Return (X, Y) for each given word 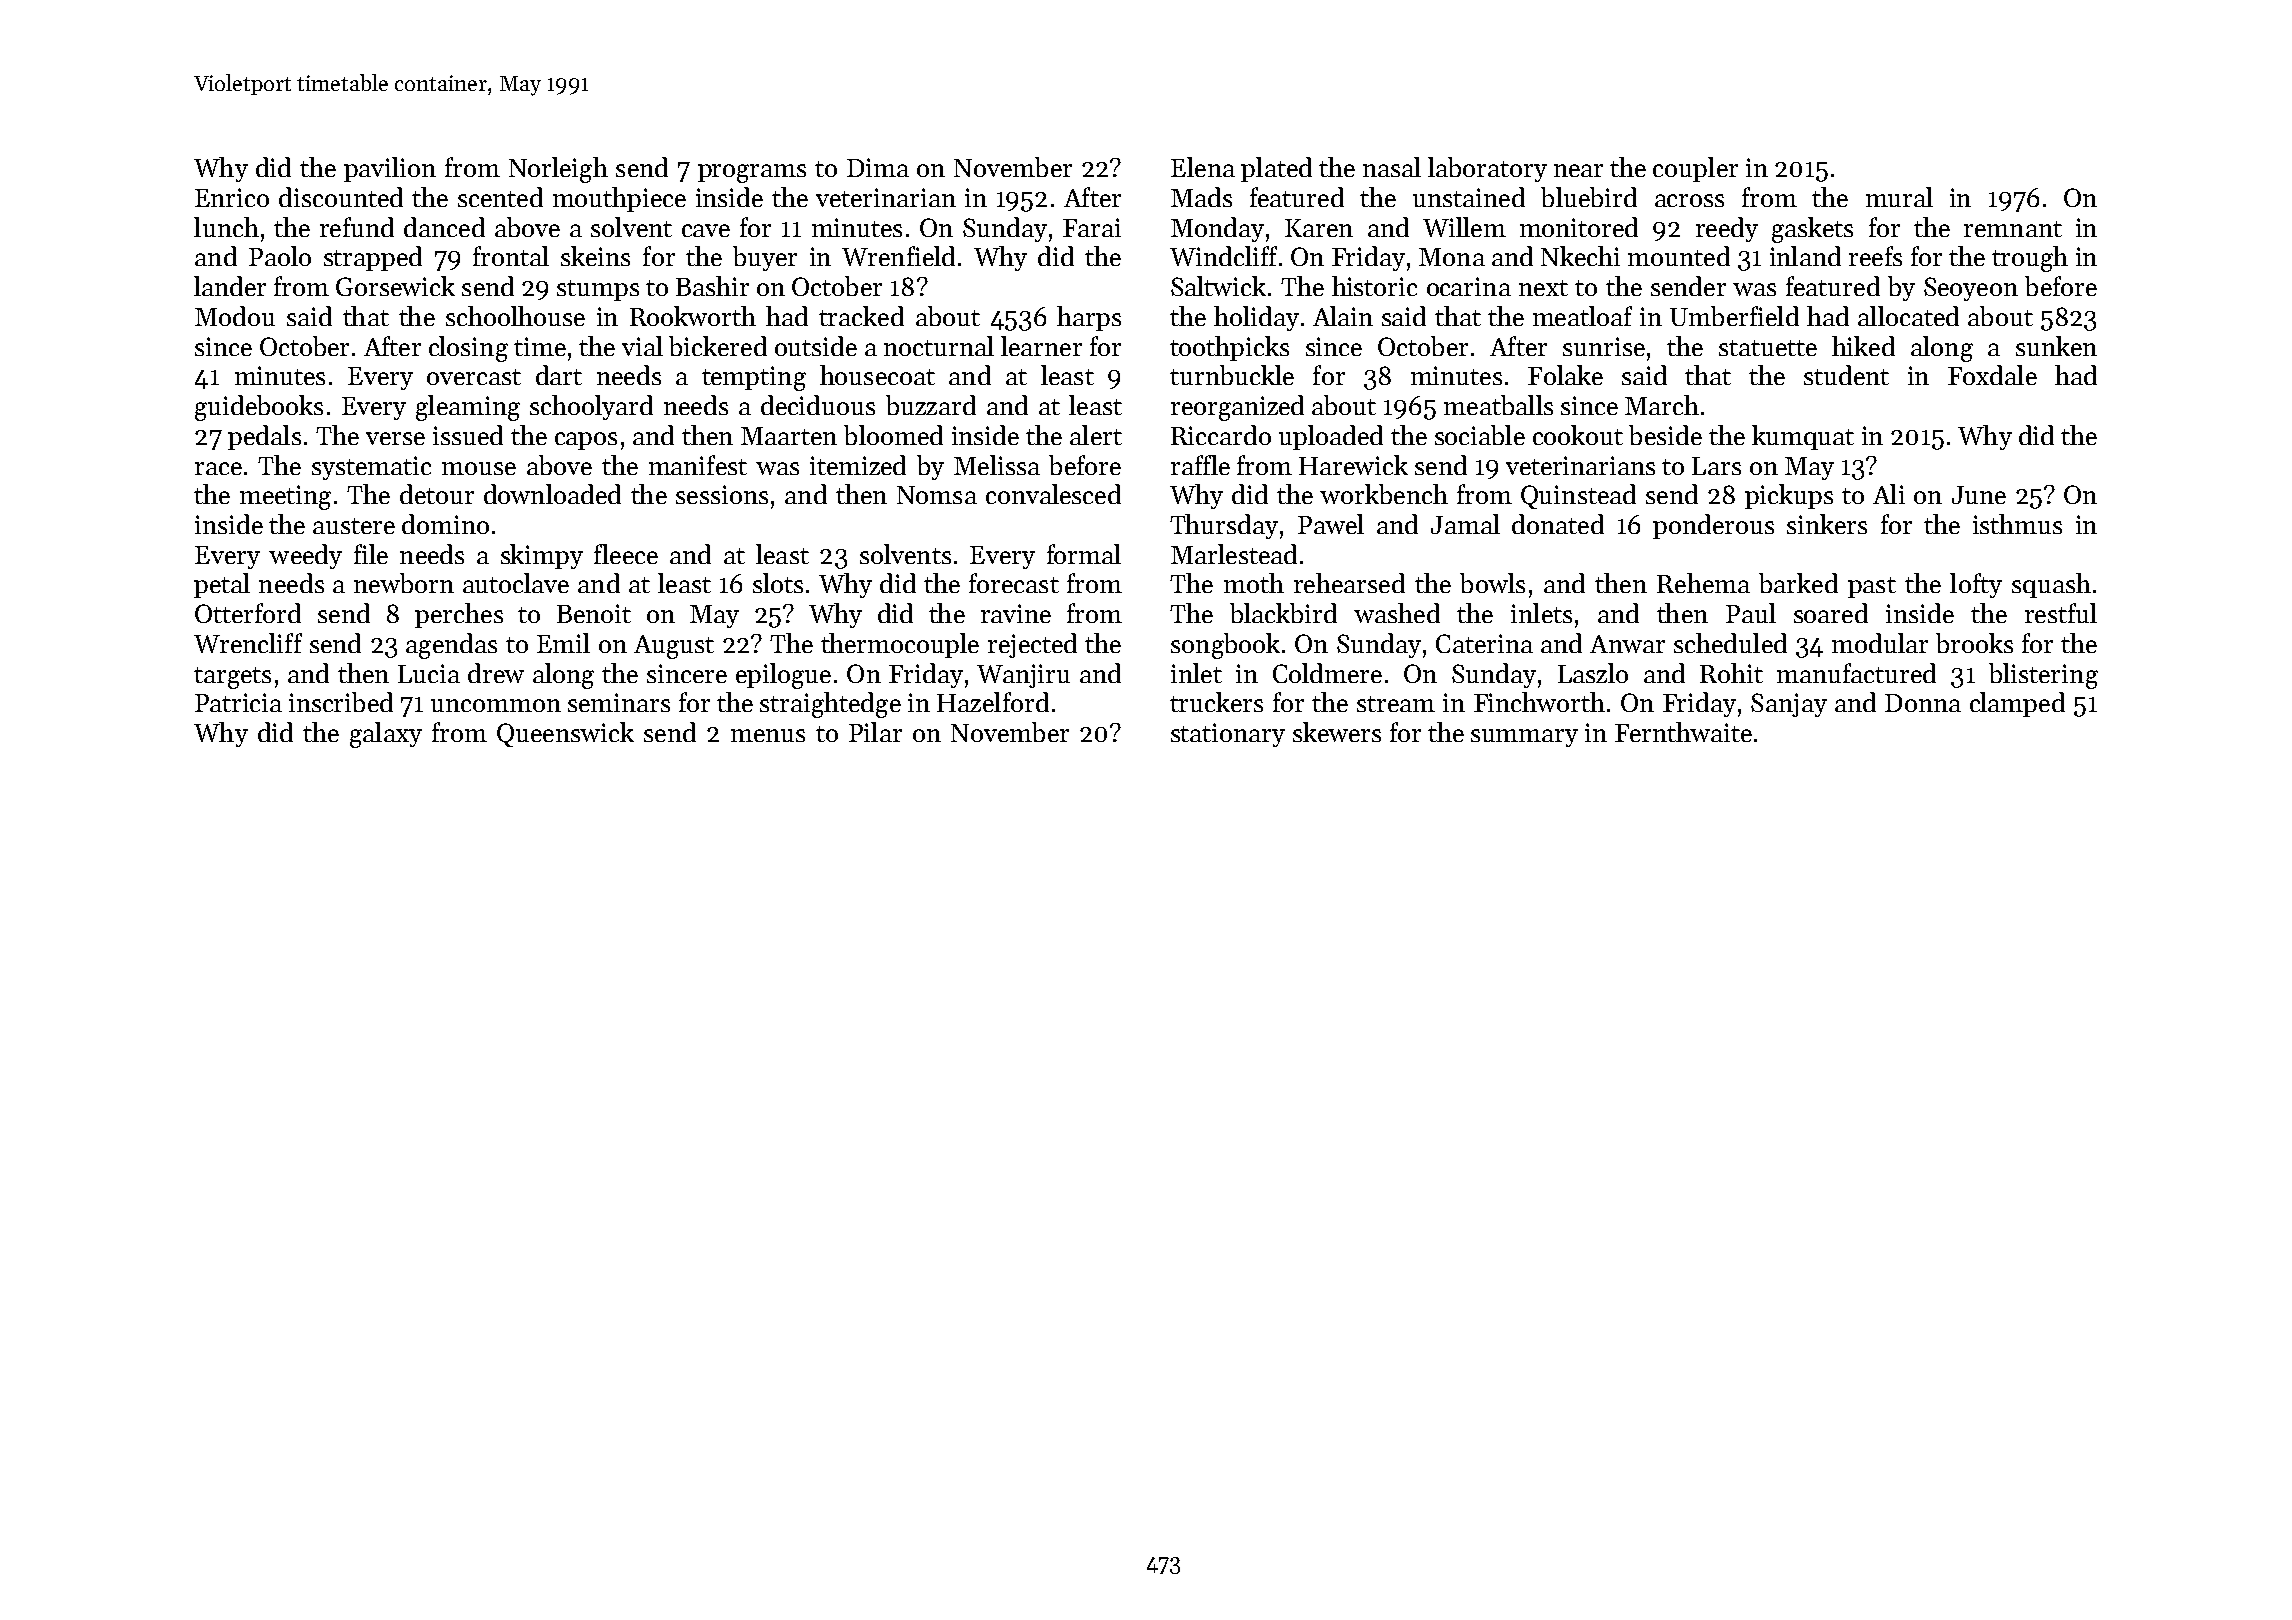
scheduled (1730, 643)
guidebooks (259, 408)
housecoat (877, 375)
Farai (1092, 227)
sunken (2056, 346)
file (371, 554)
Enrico (232, 197)
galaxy (386, 735)
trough (2030, 259)
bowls (1492, 583)
